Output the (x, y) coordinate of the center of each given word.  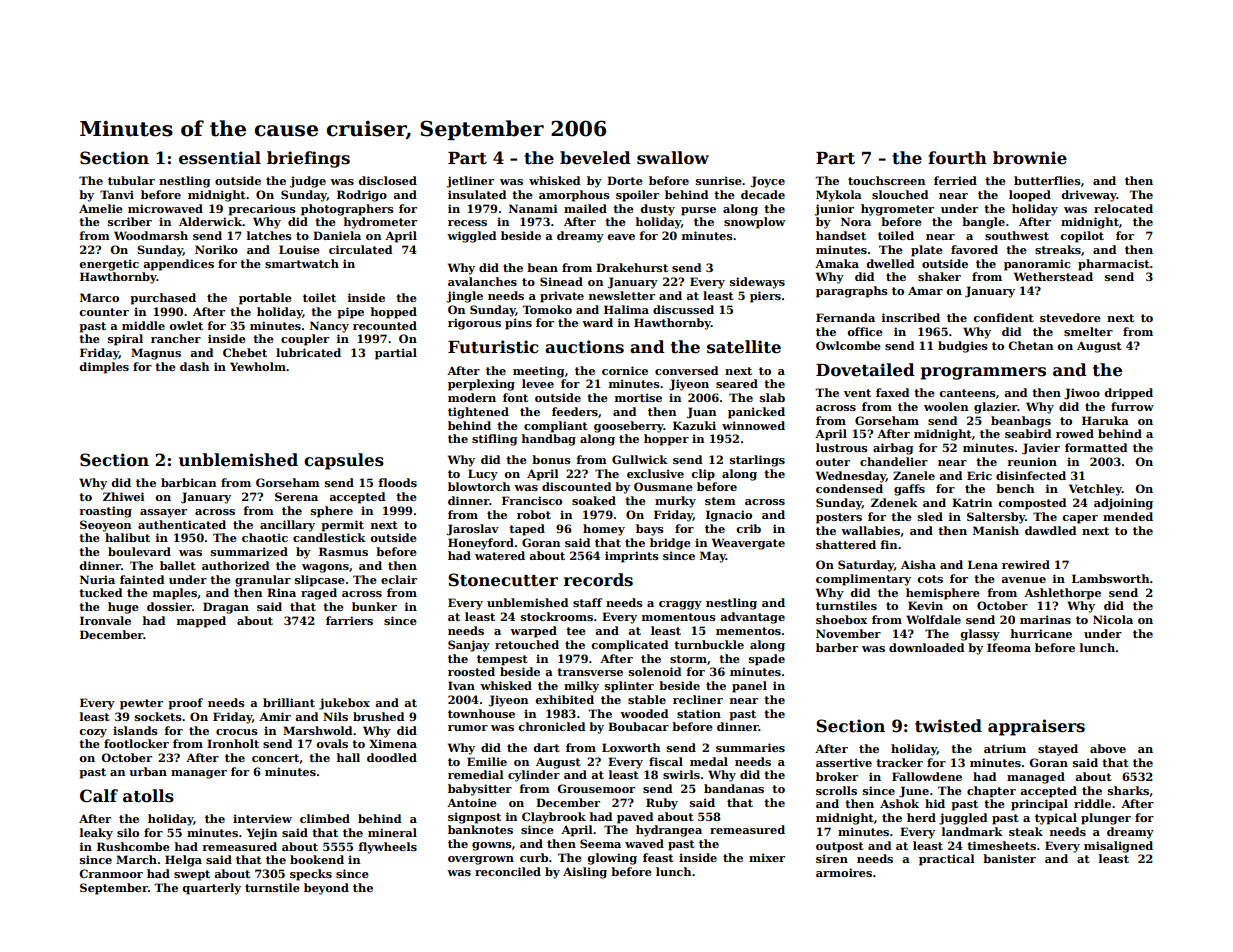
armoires (844, 872)
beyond (326, 889)
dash (194, 366)
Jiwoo (1082, 394)
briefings (308, 159)
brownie (1030, 158)
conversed (686, 370)
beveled (595, 158)
